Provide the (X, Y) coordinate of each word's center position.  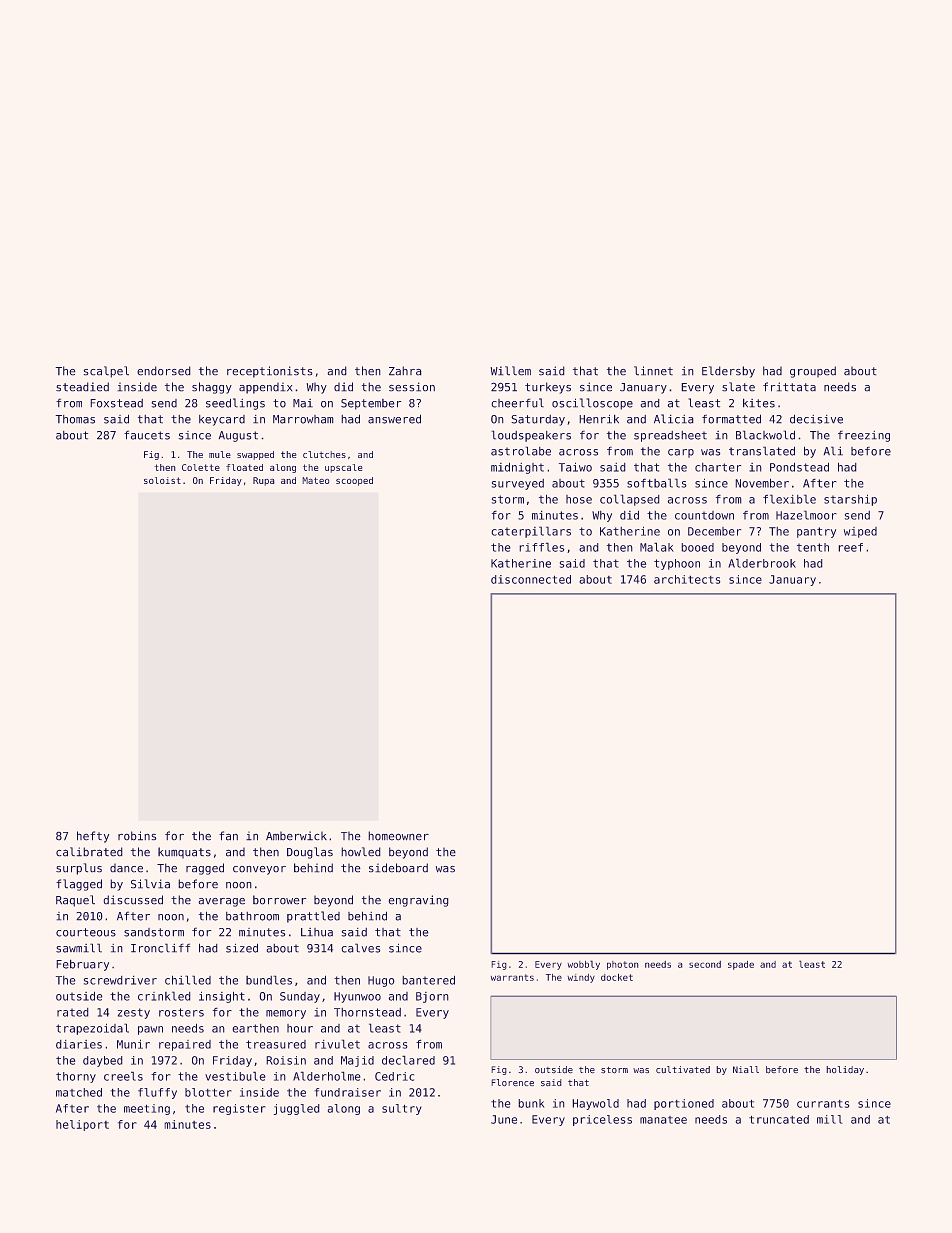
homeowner (398, 836)
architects (687, 579)
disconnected (531, 579)
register (239, 1109)
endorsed (164, 371)
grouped (813, 372)
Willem (510, 371)
